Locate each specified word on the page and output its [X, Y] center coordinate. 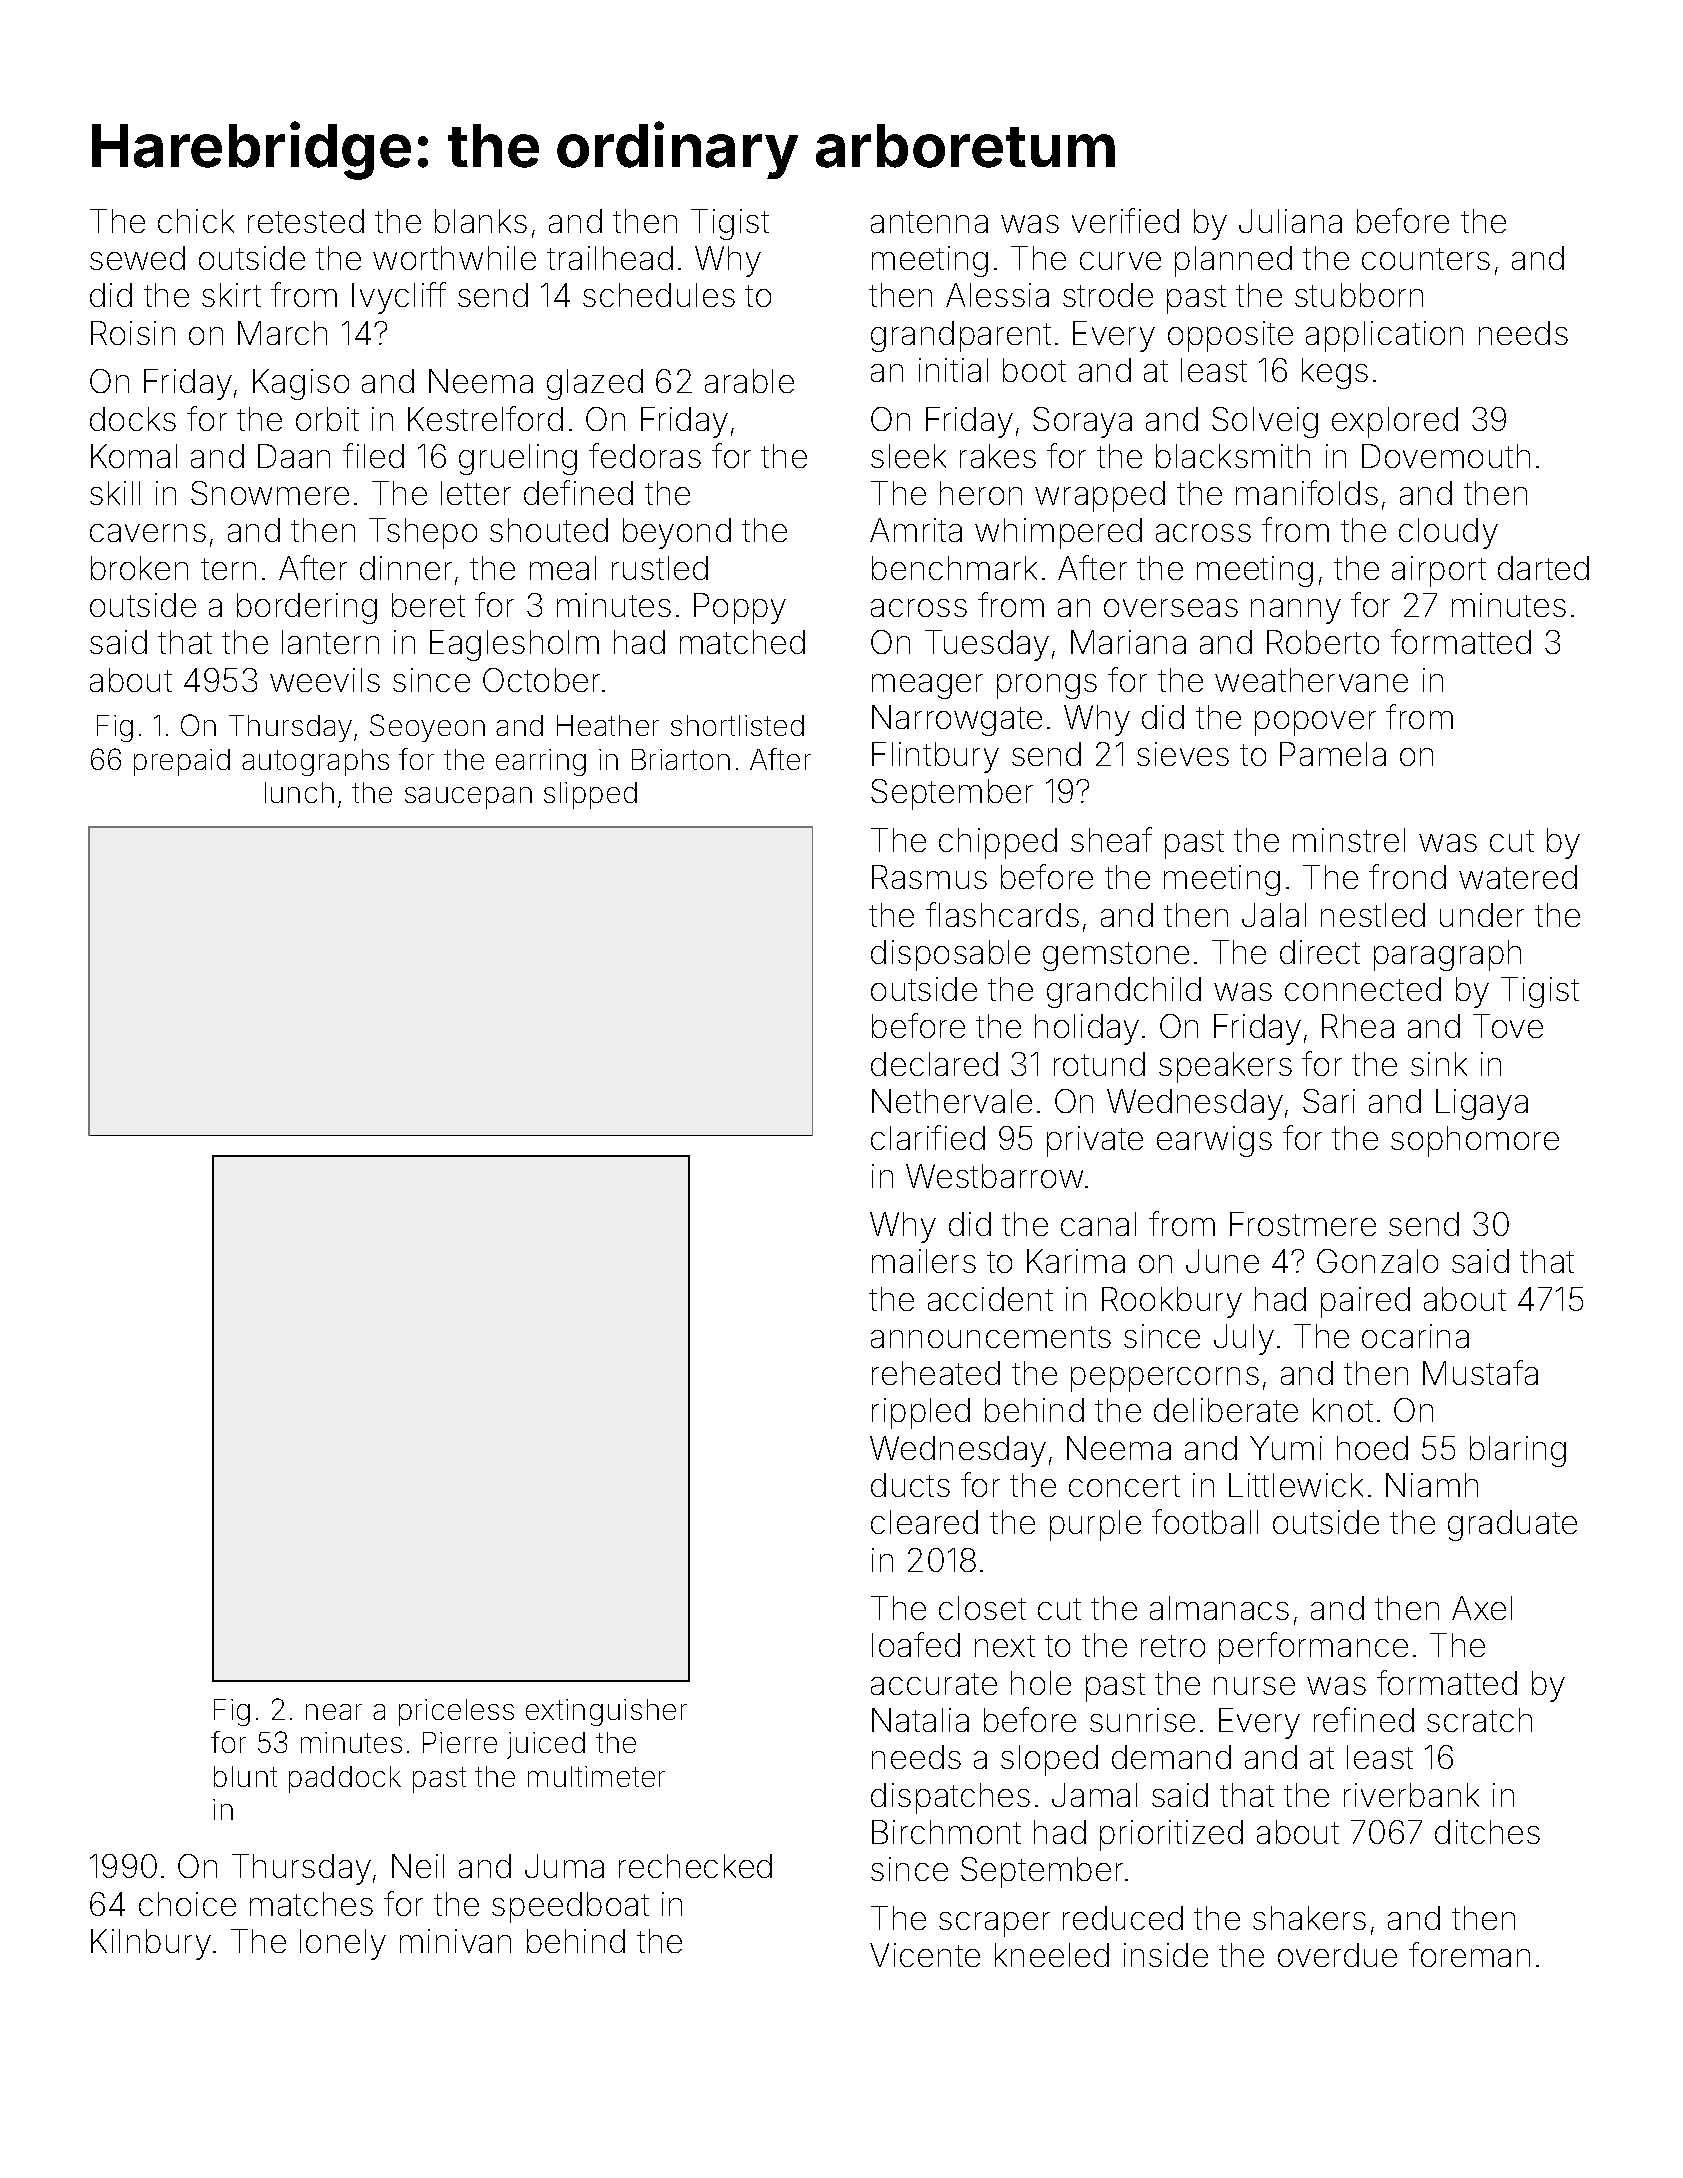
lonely [343, 1944]
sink [1439, 1064]
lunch [299, 792]
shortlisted [737, 725]
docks [133, 419]
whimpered [1058, 533]
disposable [950, 955]
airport [1439, 571]
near [334, 1712]
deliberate [1226, 1410]
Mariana [1128, 642]
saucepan [468, 798]
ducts [910, 1485]
